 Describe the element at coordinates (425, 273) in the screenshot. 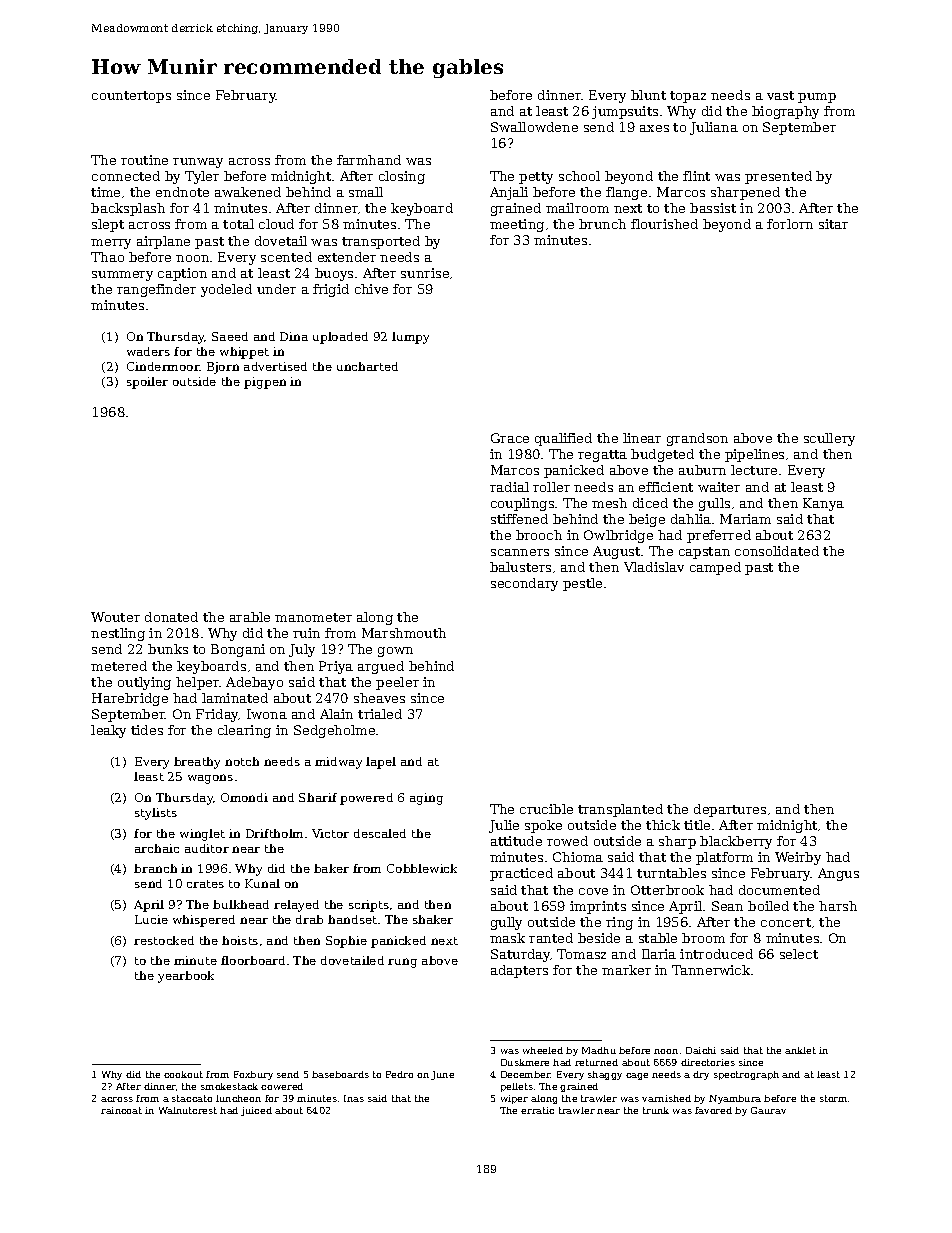

I see `sunrise` at that location.
